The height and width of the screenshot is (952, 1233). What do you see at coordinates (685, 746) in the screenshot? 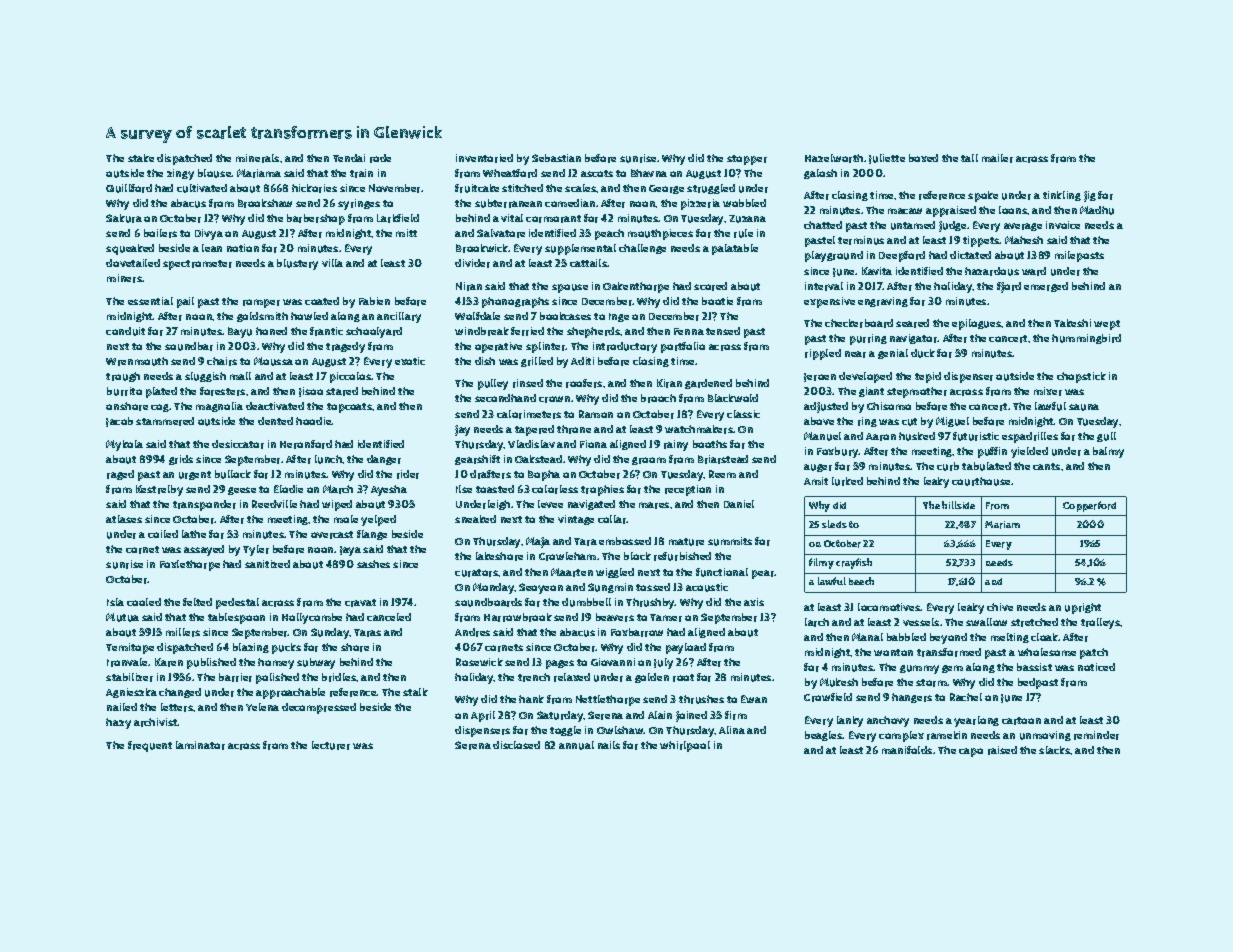
I see `whirlpool` at bounding box center [685, 746].
